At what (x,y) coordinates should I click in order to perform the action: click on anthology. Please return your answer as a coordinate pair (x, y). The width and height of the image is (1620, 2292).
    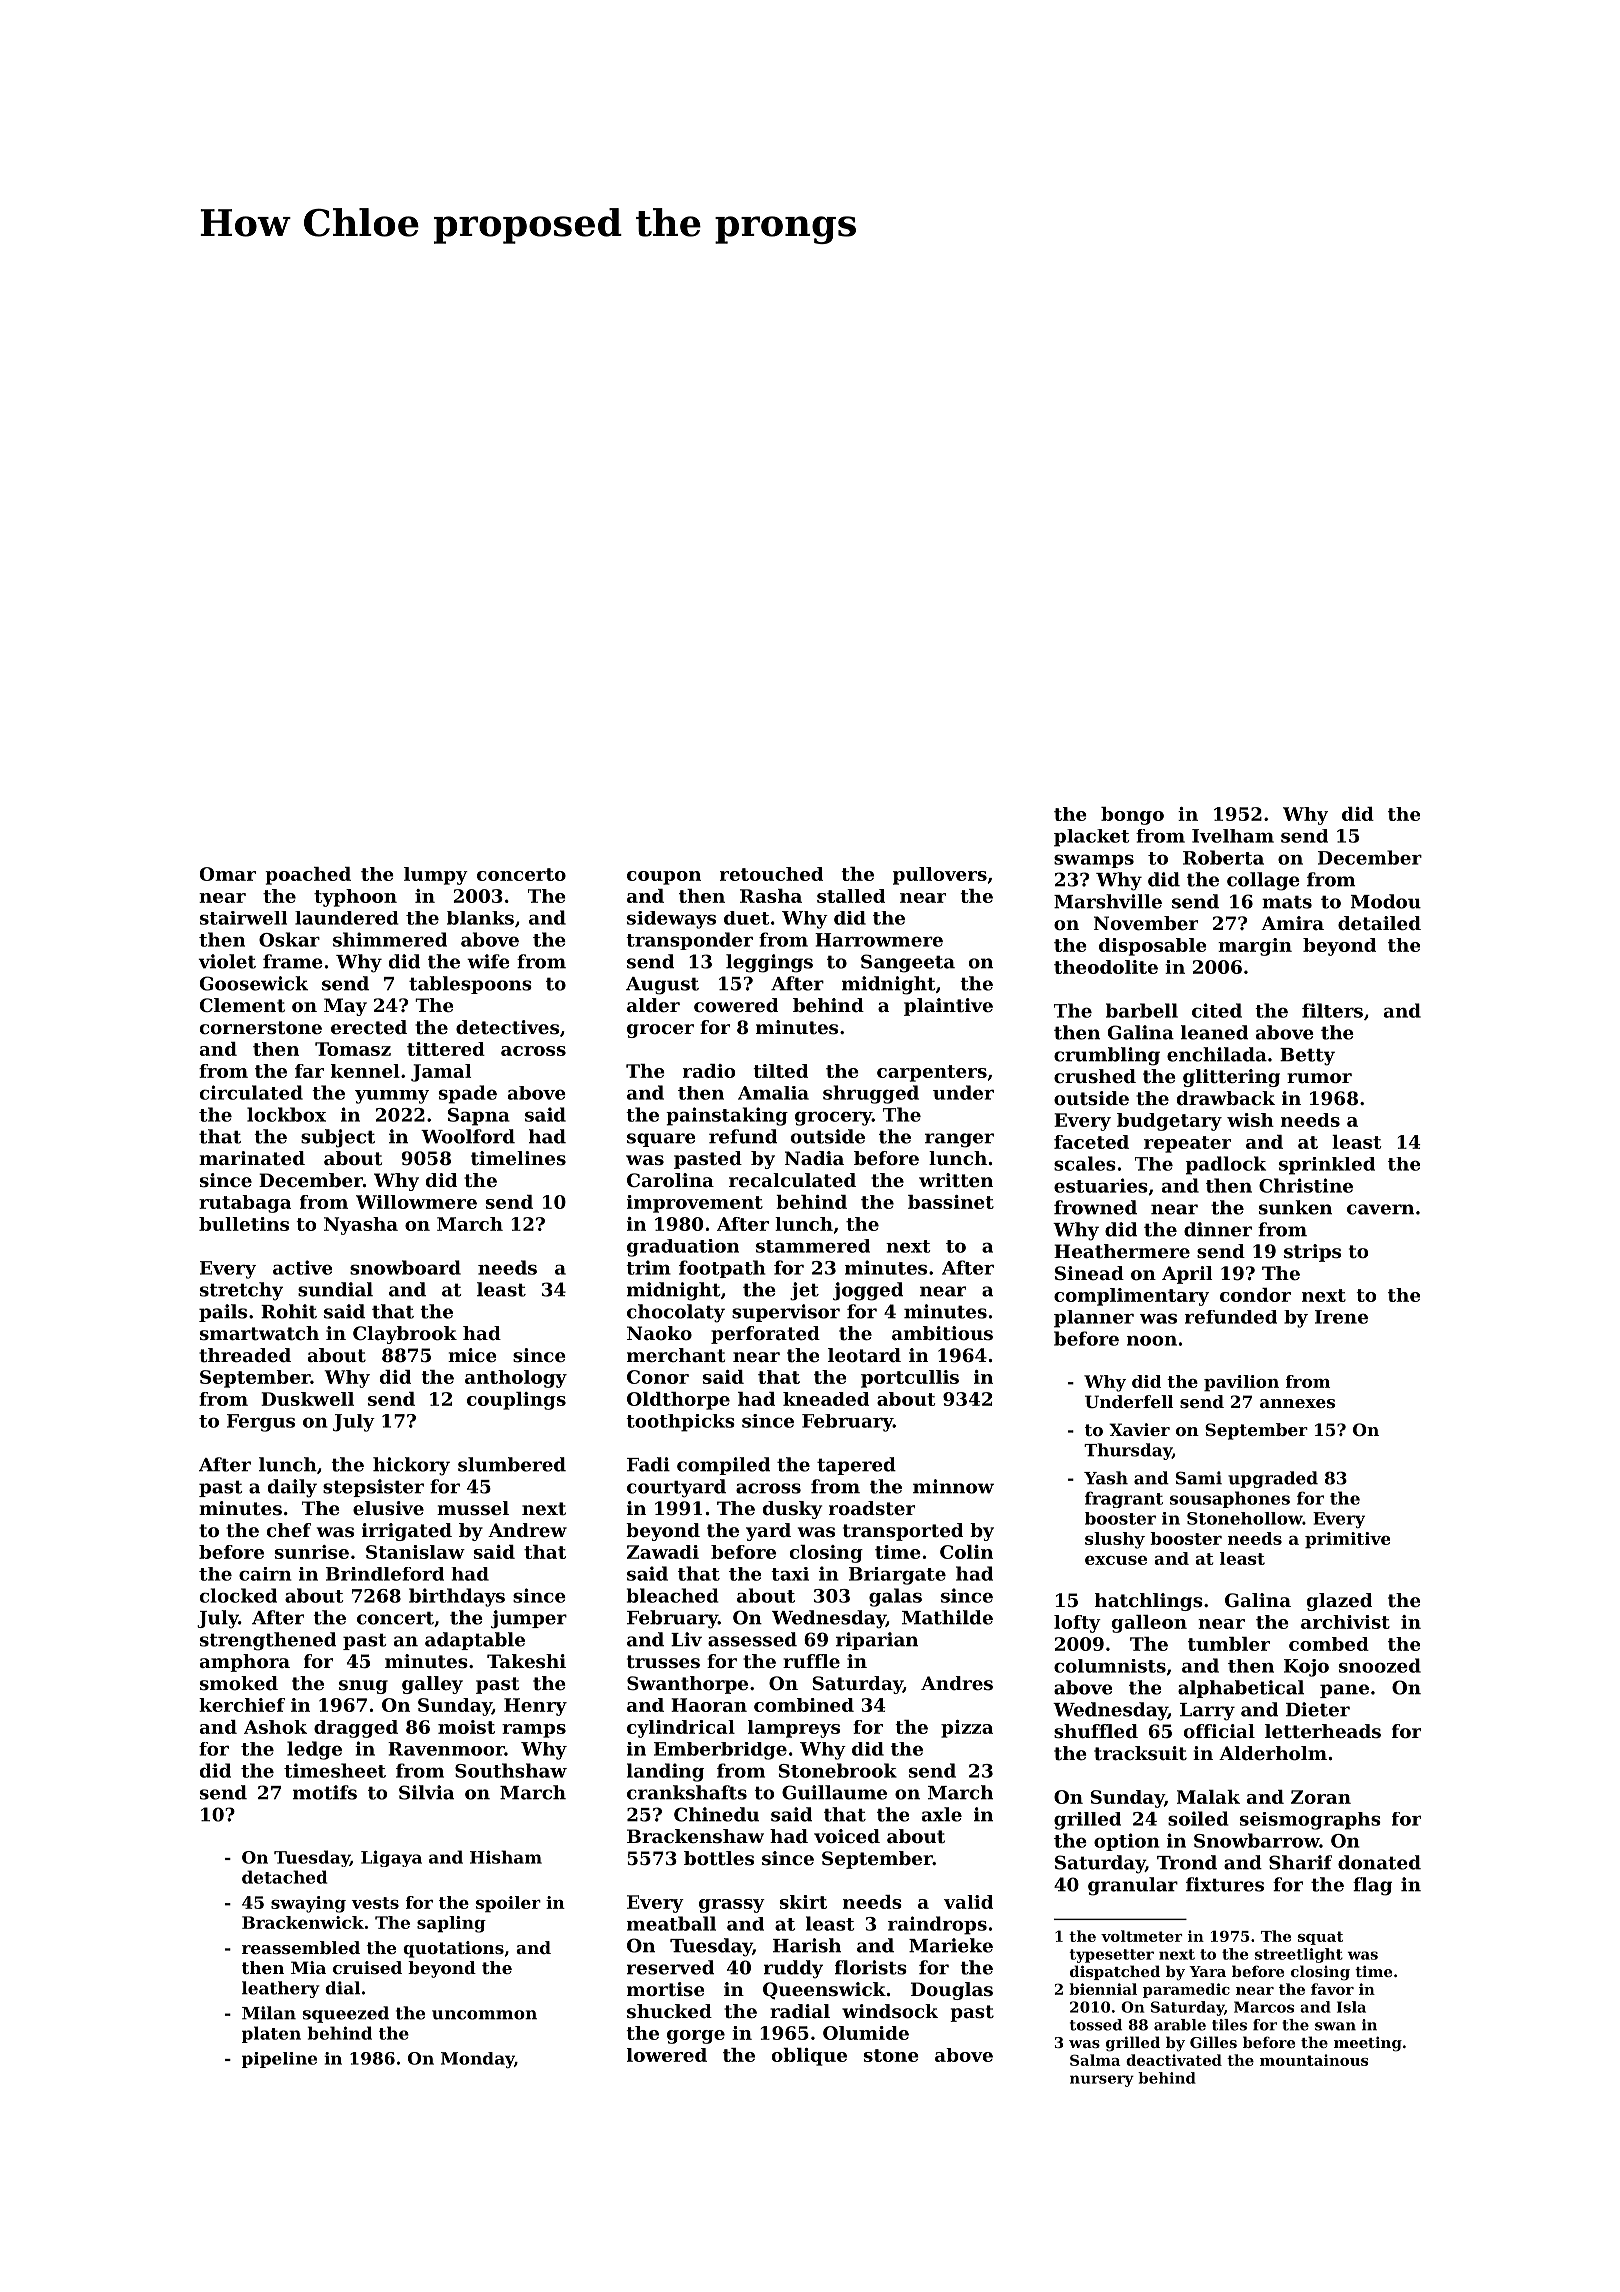
    Looking at the image, I should click on (516, 1379).
